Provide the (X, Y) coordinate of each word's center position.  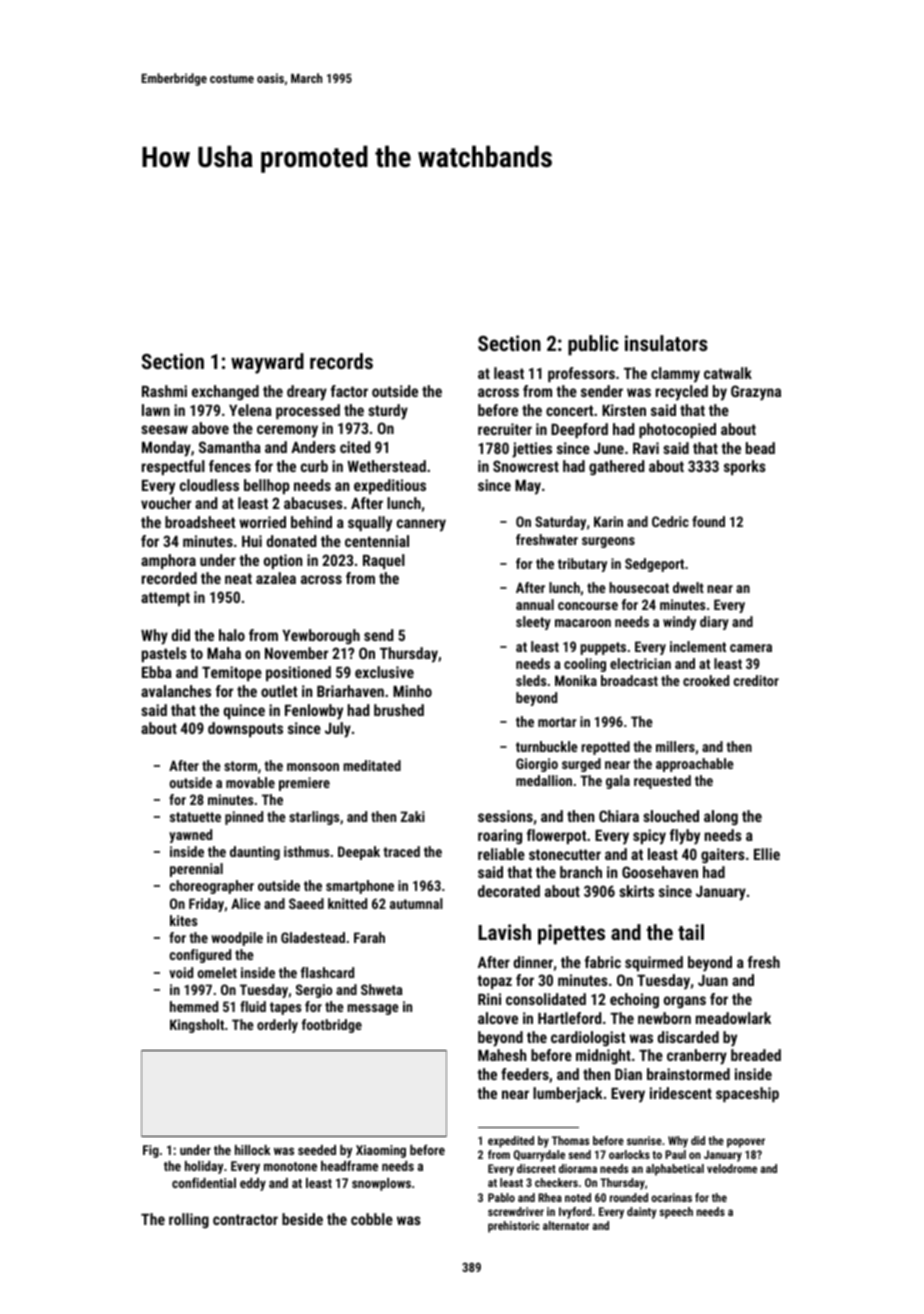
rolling (189, 1220)
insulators (666, 343)
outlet (279, 691)
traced (401, 851)
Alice (245, 903)
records (341, 361)
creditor (756, 680)
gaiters (723, 856)
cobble (372, 1219)
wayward (267, 363)
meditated (372, 765)
